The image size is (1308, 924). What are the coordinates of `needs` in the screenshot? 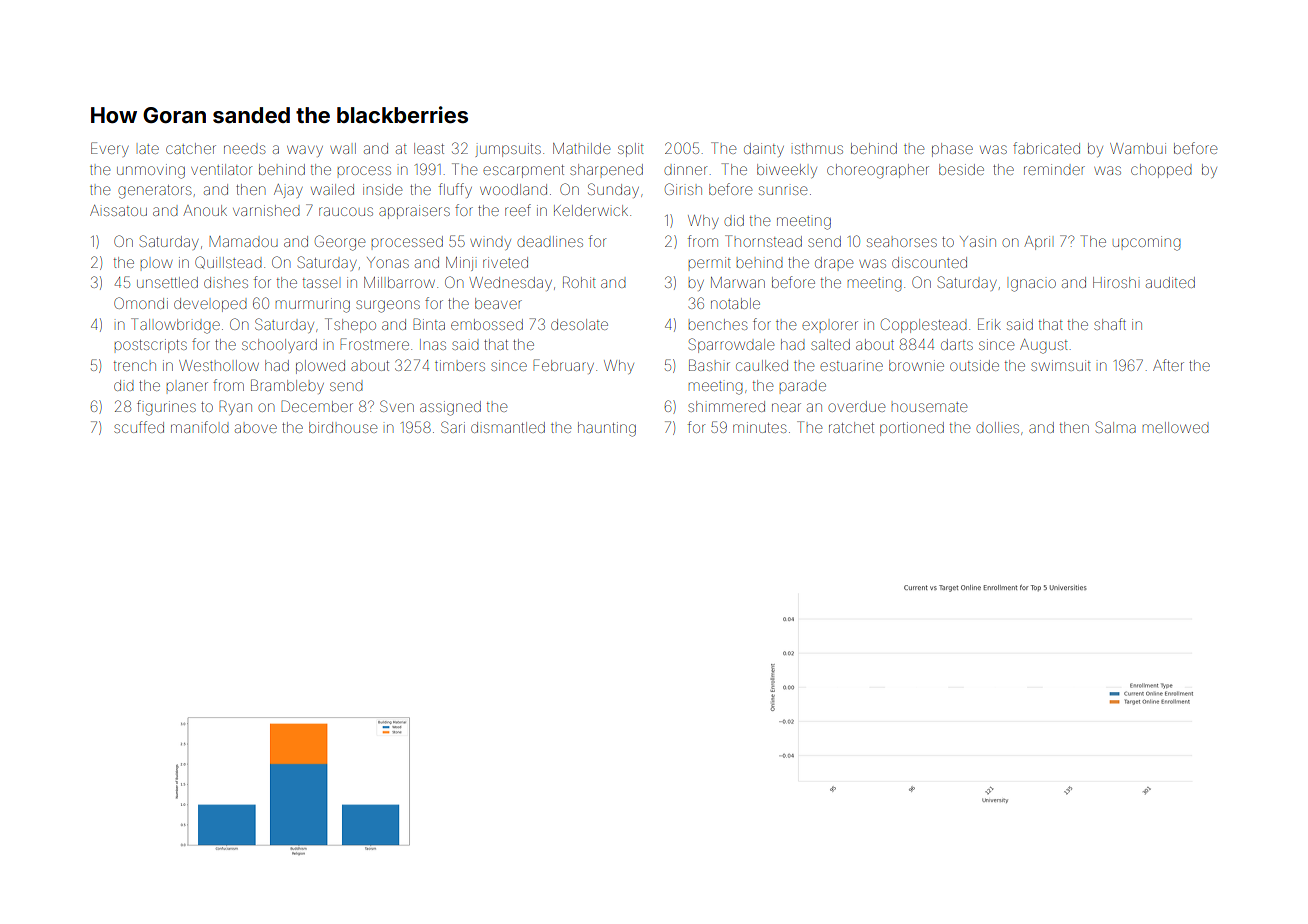 It's located at (244, 149).
